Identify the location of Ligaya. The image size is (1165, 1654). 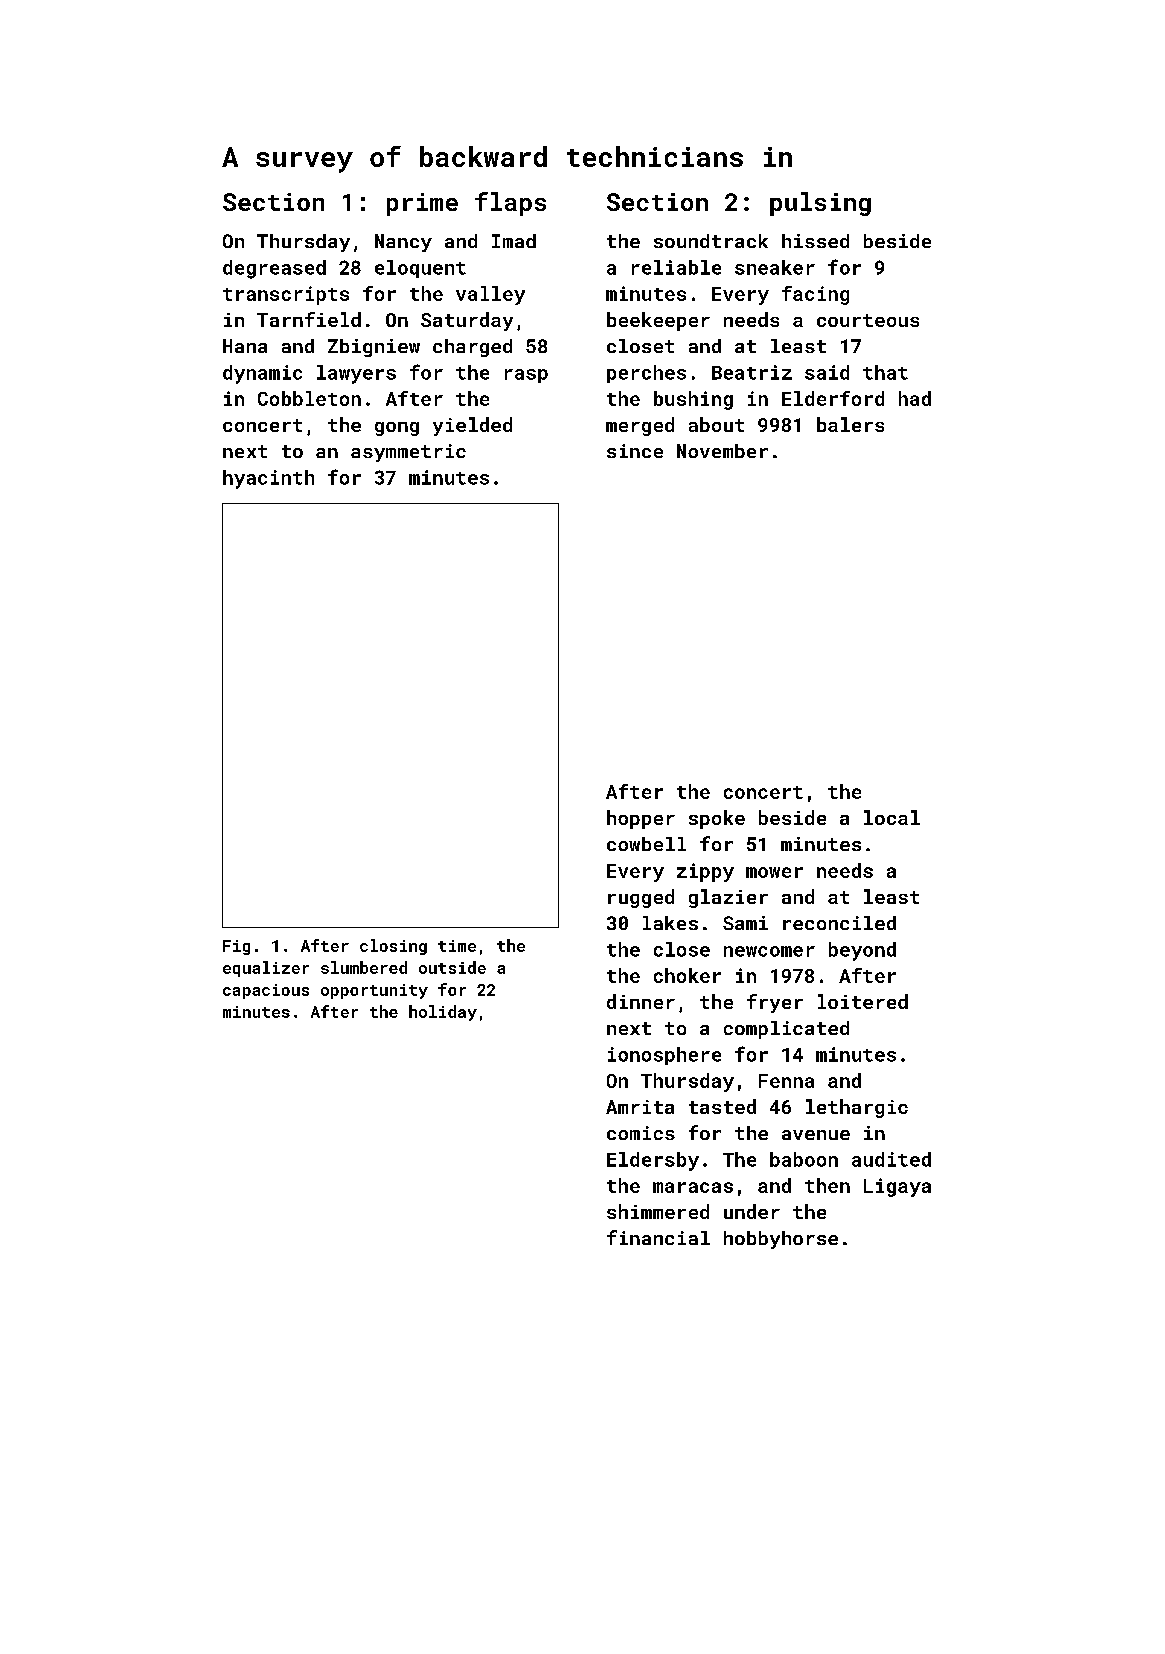
(897, 1187).
